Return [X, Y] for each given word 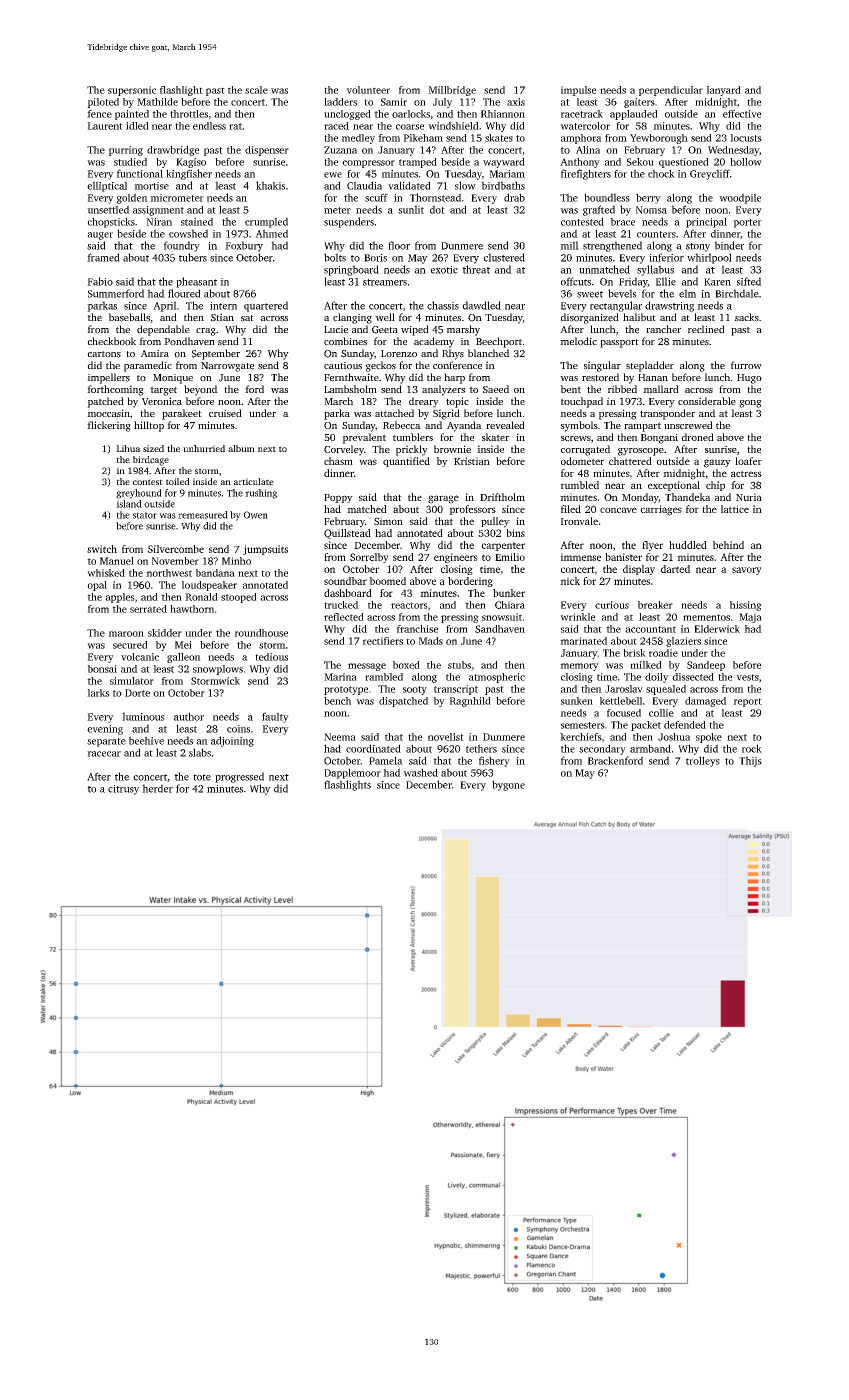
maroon [126, 634]
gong [750, 404]
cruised [225, 413]
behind [728, 545]
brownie [452, 449]
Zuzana [340, 150]
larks [98, 693]
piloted [103, 103]
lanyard [723, 91]
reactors [409, 605]
